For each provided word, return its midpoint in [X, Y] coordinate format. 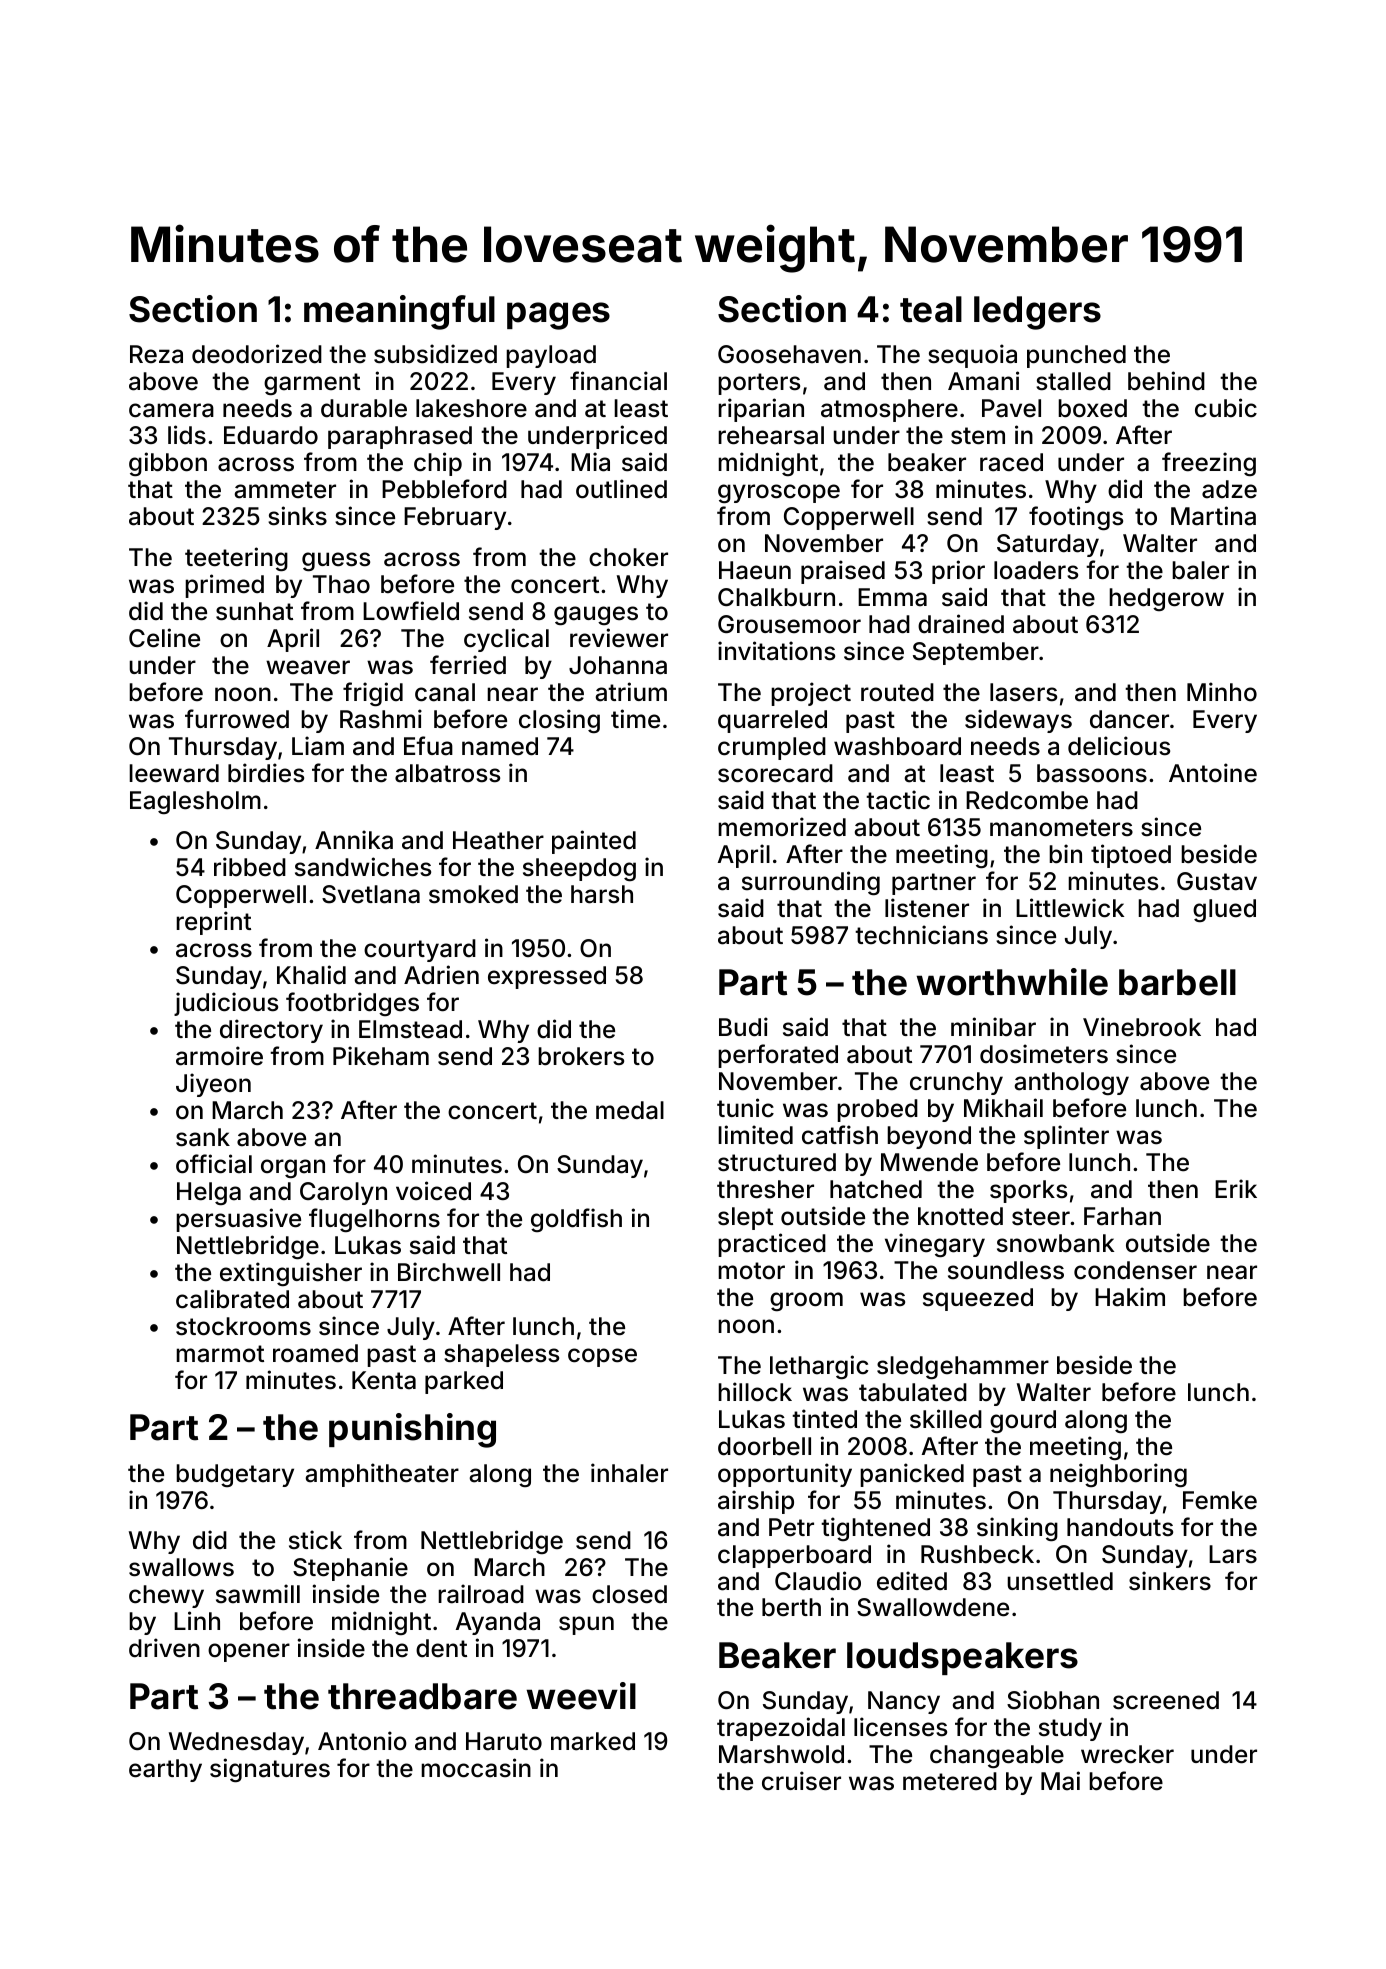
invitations [776, 651]
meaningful [399, 312]
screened [1166, 1700]
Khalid [311, 975]
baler [1200, 570]
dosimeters [1044, 1054]
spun [586, 1625]
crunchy [956, 1083]
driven [164, 1648]
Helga [209, 1193]
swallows [181, 1567]
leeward [174, 773]
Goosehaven [789, 354]
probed [877, 1110]
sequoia [972, 356]
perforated [778, 1056]
